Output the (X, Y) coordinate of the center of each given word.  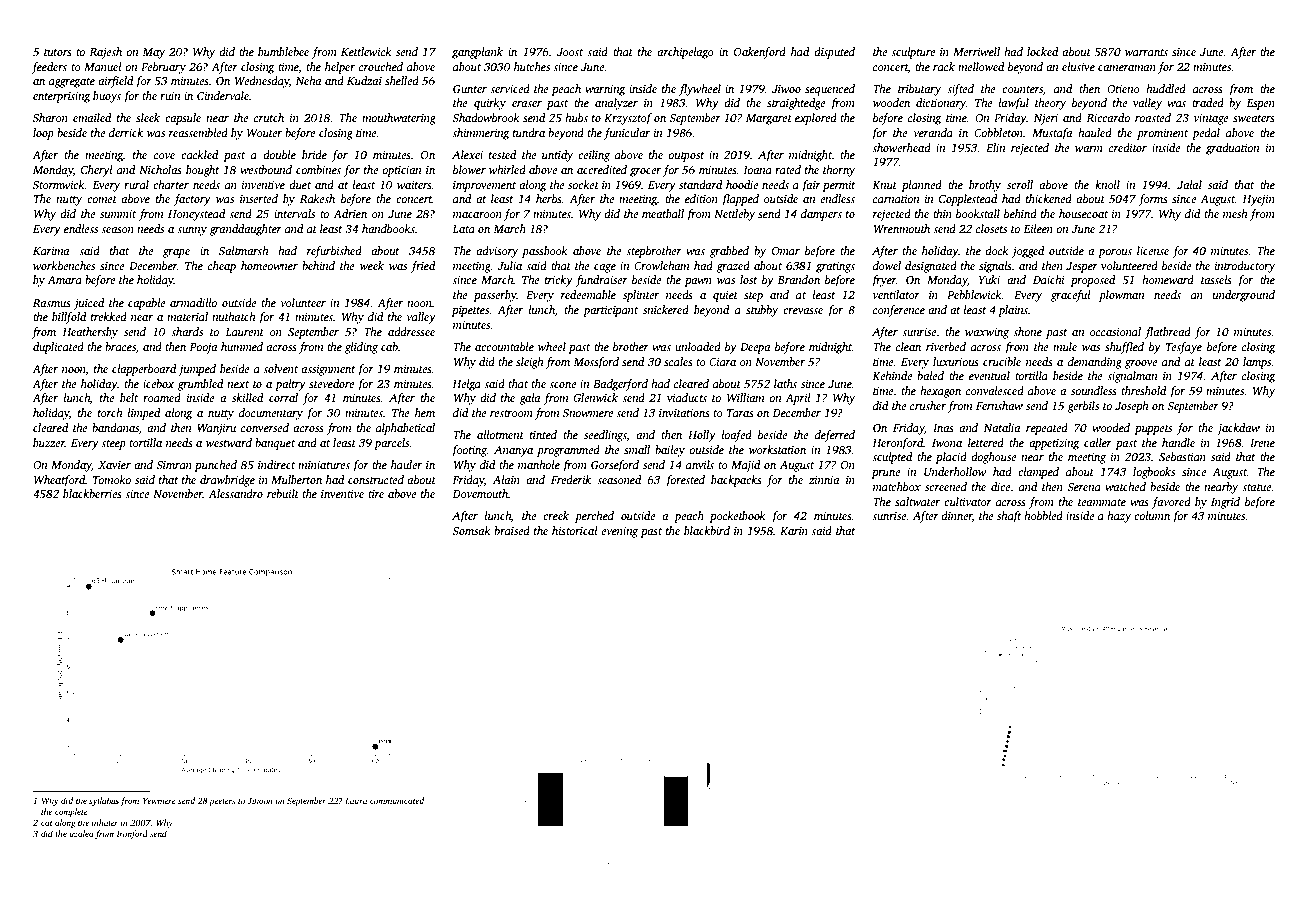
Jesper (1082, 267)
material (187, 316)
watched (1125, 486)
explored (816, 119)
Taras (740, 413)
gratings (835, 267)
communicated (397, 800)
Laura (356, 801)
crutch (269, 117)
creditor (1128, 147)
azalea (81, 833)
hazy (1119, 517)
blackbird (707, 530)
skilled (247, 397)
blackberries (92, 493)
